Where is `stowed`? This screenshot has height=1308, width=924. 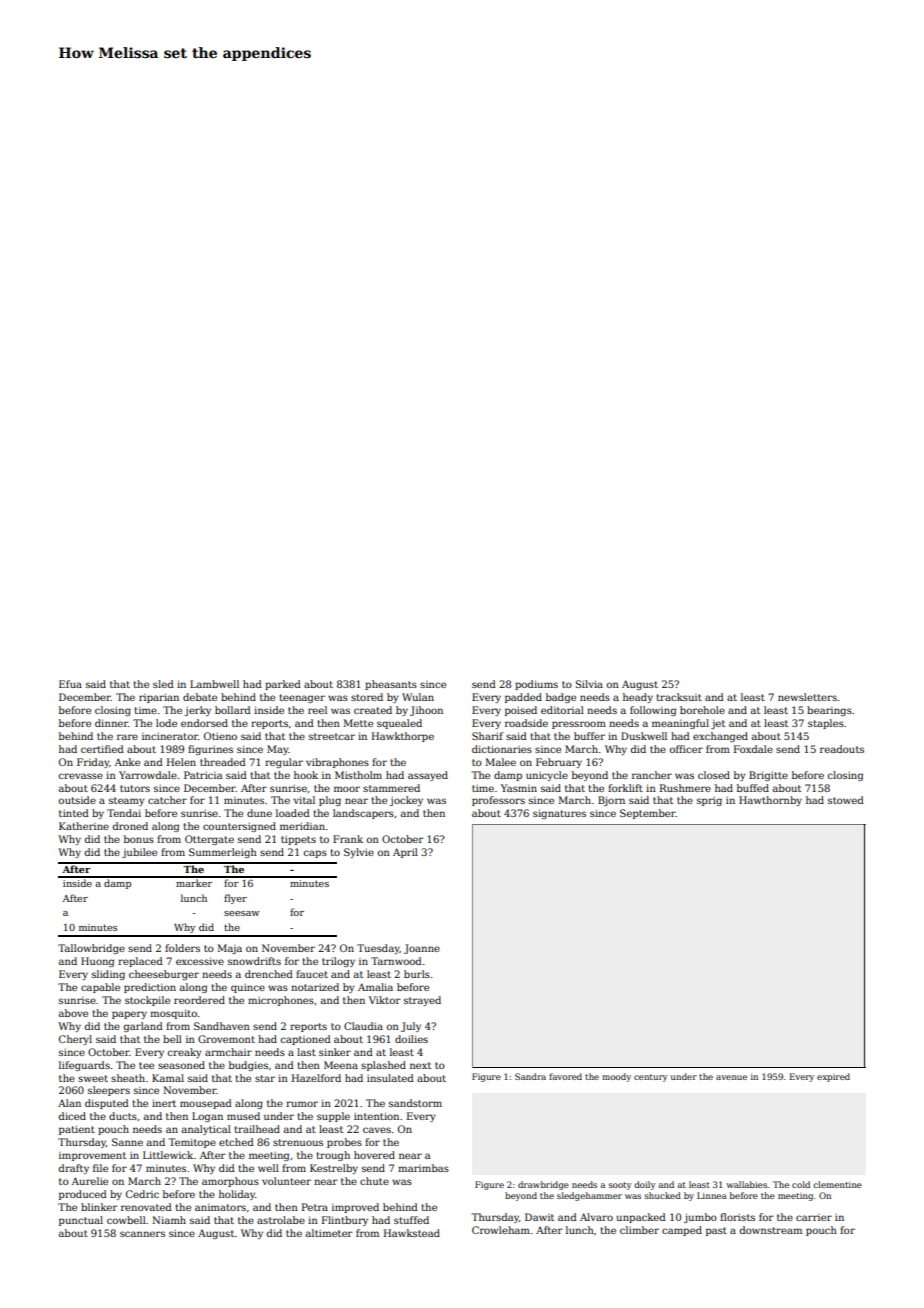
stowed is located at coordinates (846, 800).
